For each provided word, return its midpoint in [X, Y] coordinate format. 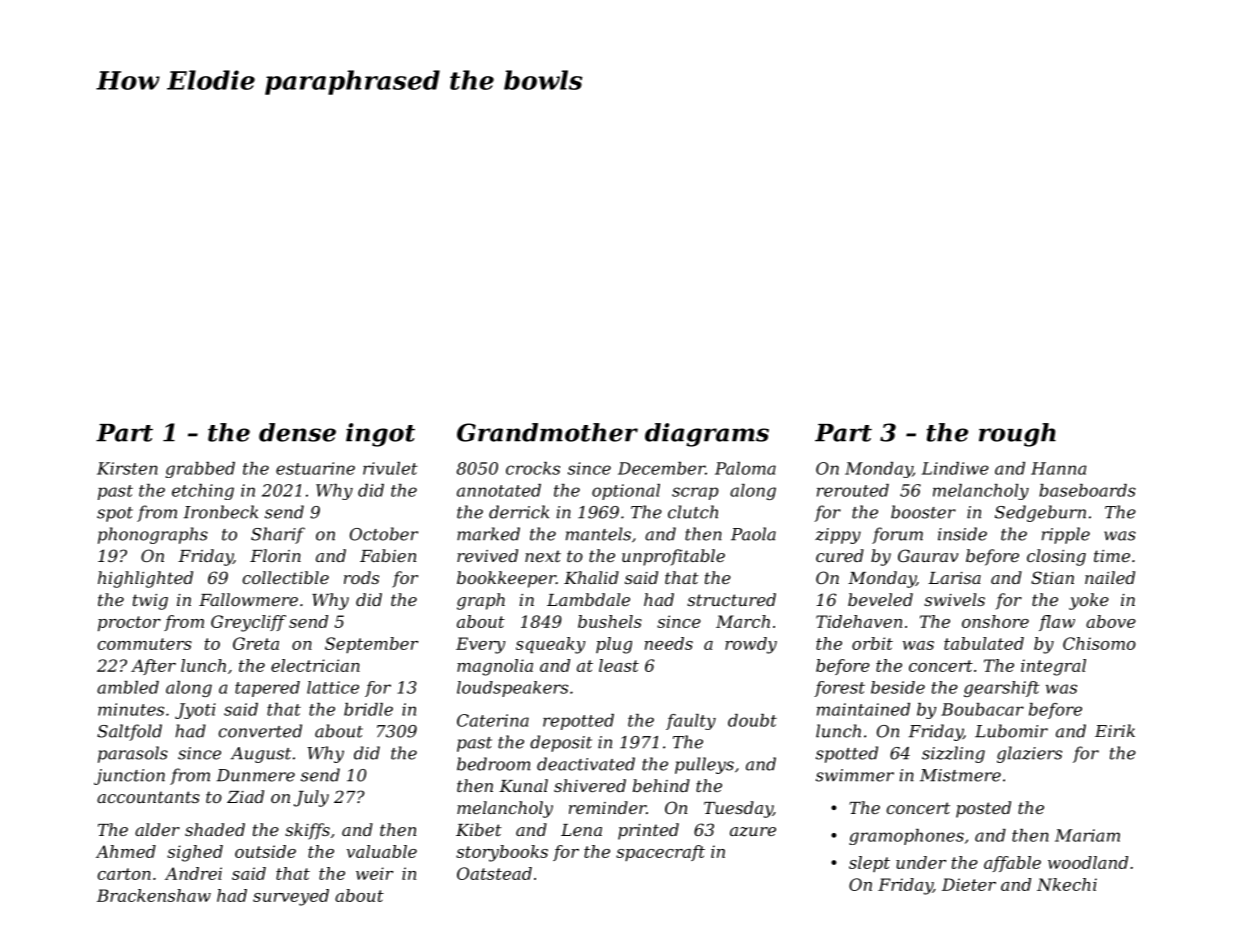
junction [129, 777]
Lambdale [588, 599]
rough [1017, 435]
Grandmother [547, 432]
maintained [863, 709]
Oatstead [494, 873]
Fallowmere [248, 599]
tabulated [984, 643]
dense [297, 432]
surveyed [291, 897]
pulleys [704, 765]
